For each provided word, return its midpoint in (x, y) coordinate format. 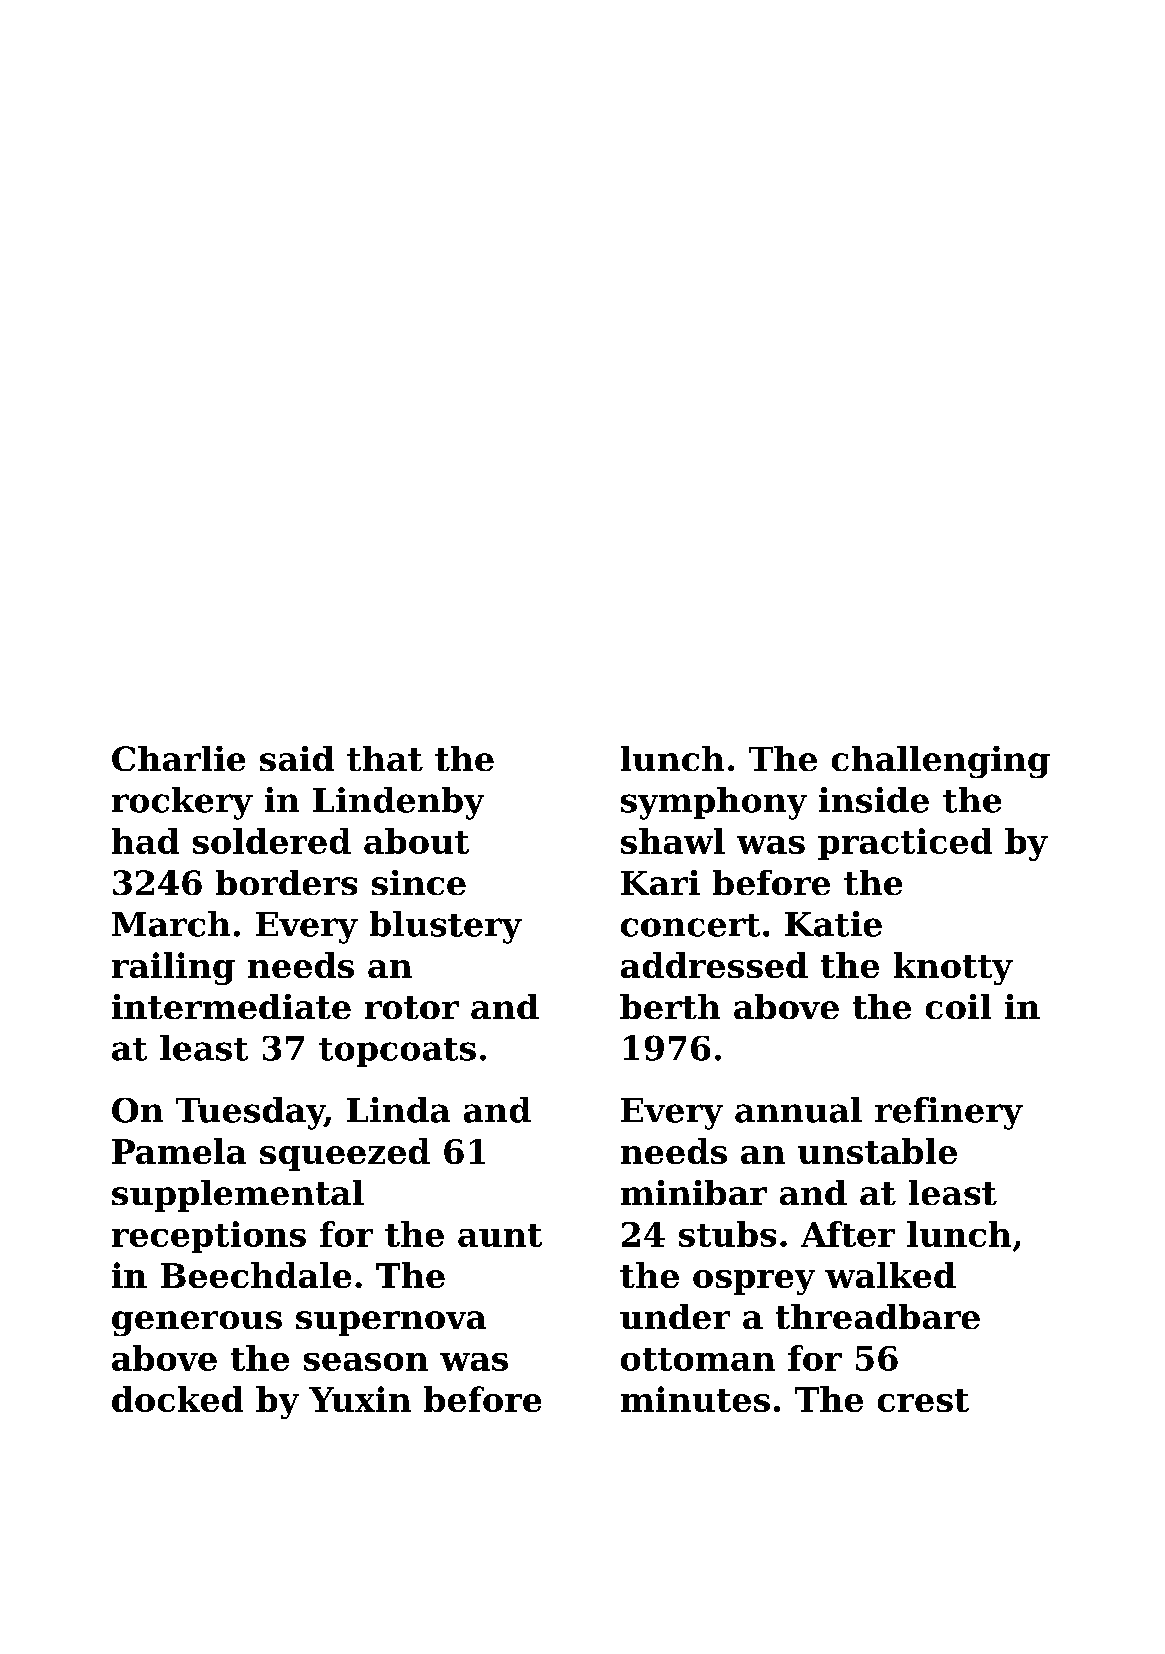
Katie (833, 924)
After (848, 1234)
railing (173, 968)
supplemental (238, 1196)
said (297, 758)
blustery (446, 927)
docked (177, 1399)
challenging (941, 762)
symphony (714, 803)
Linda (398, 1110)
